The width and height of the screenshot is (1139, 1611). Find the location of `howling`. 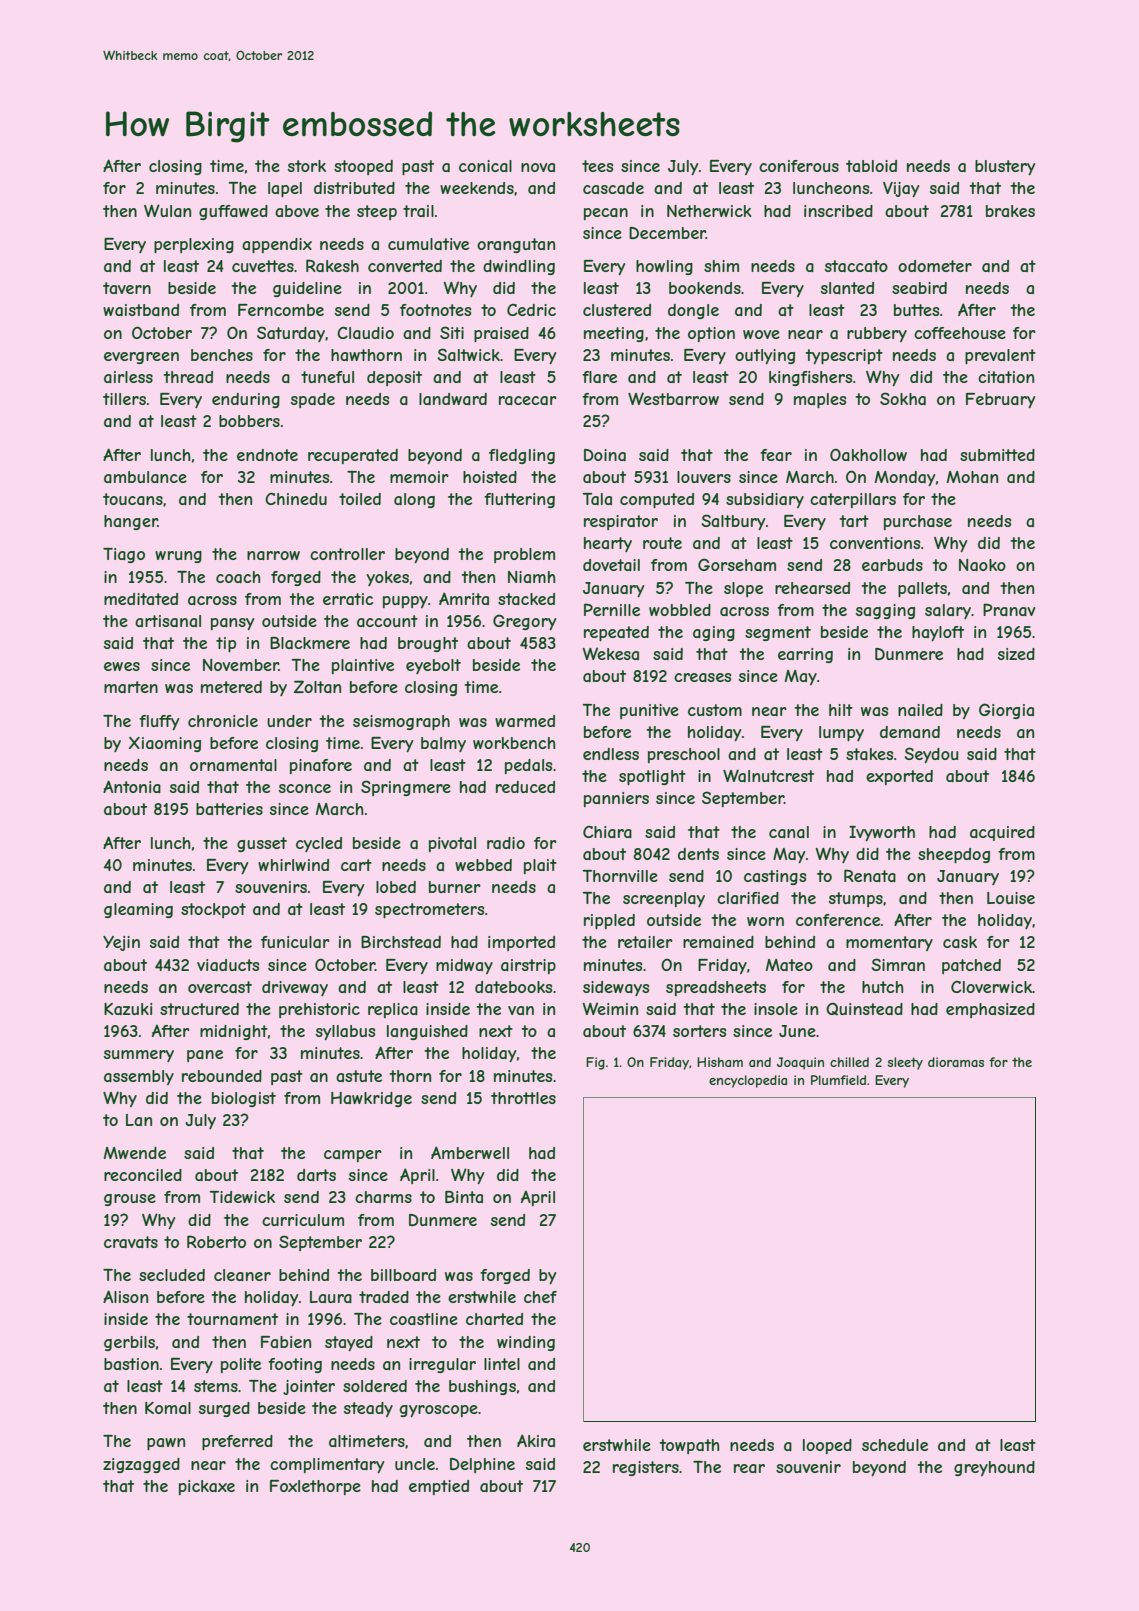

howling is located at coordinates (664, 267).
